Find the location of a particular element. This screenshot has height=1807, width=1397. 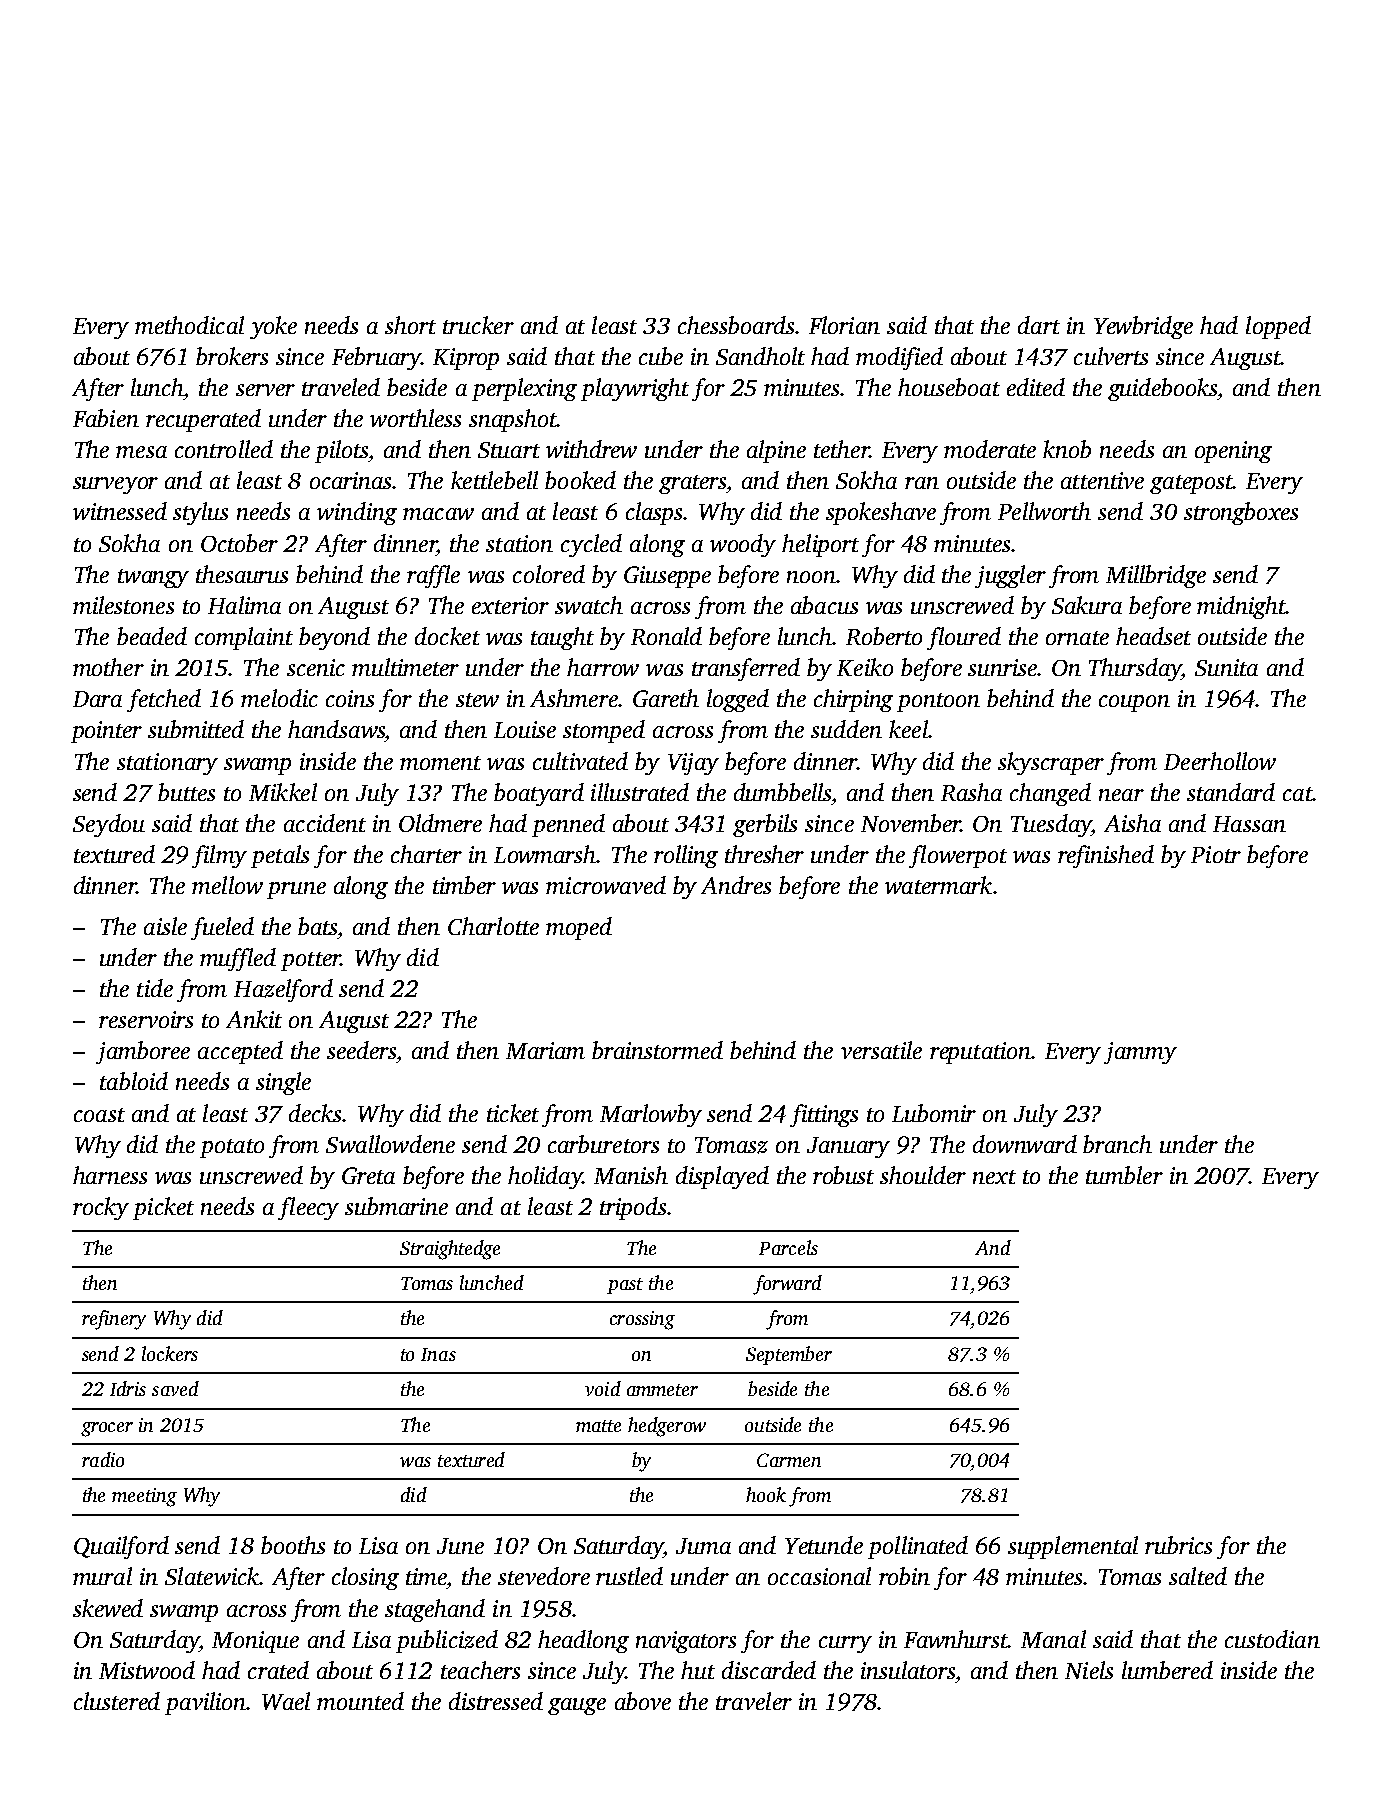

clustered is located at coordinates (117, 1701).
